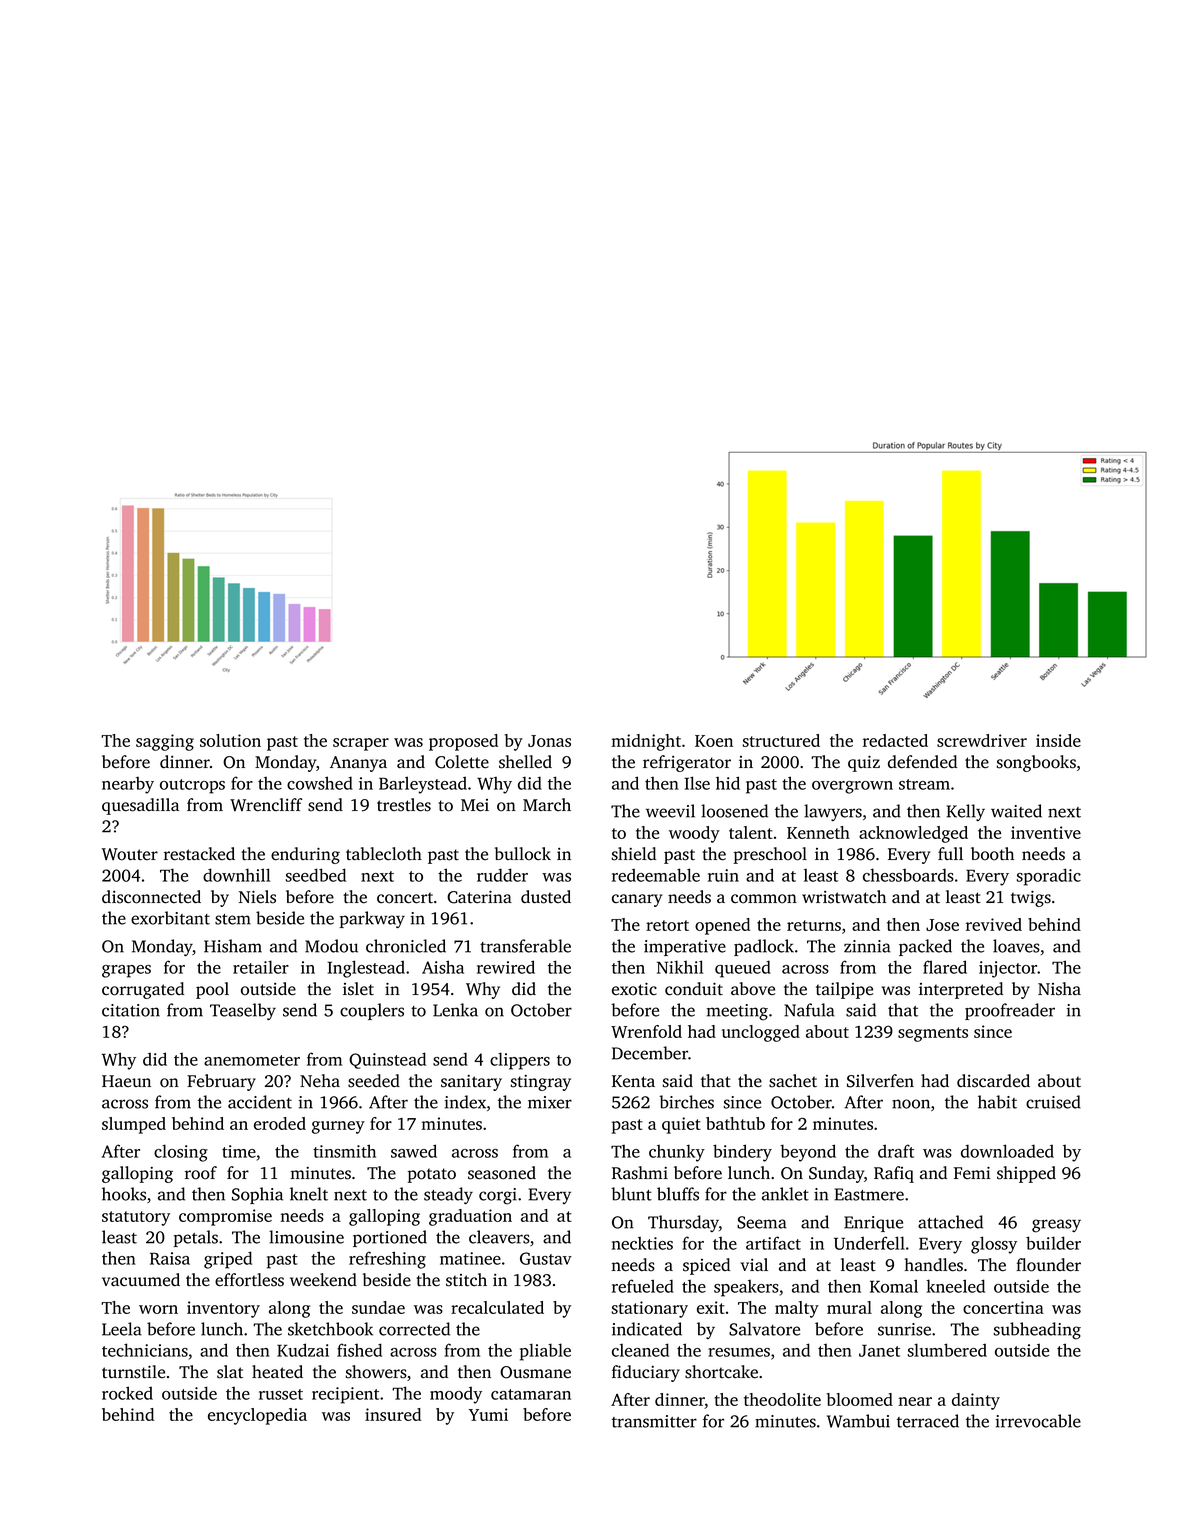 Image resolution: width=1183 pixels, height=1531 pixels. I want to click on cleaned, so click(640, 1350).
